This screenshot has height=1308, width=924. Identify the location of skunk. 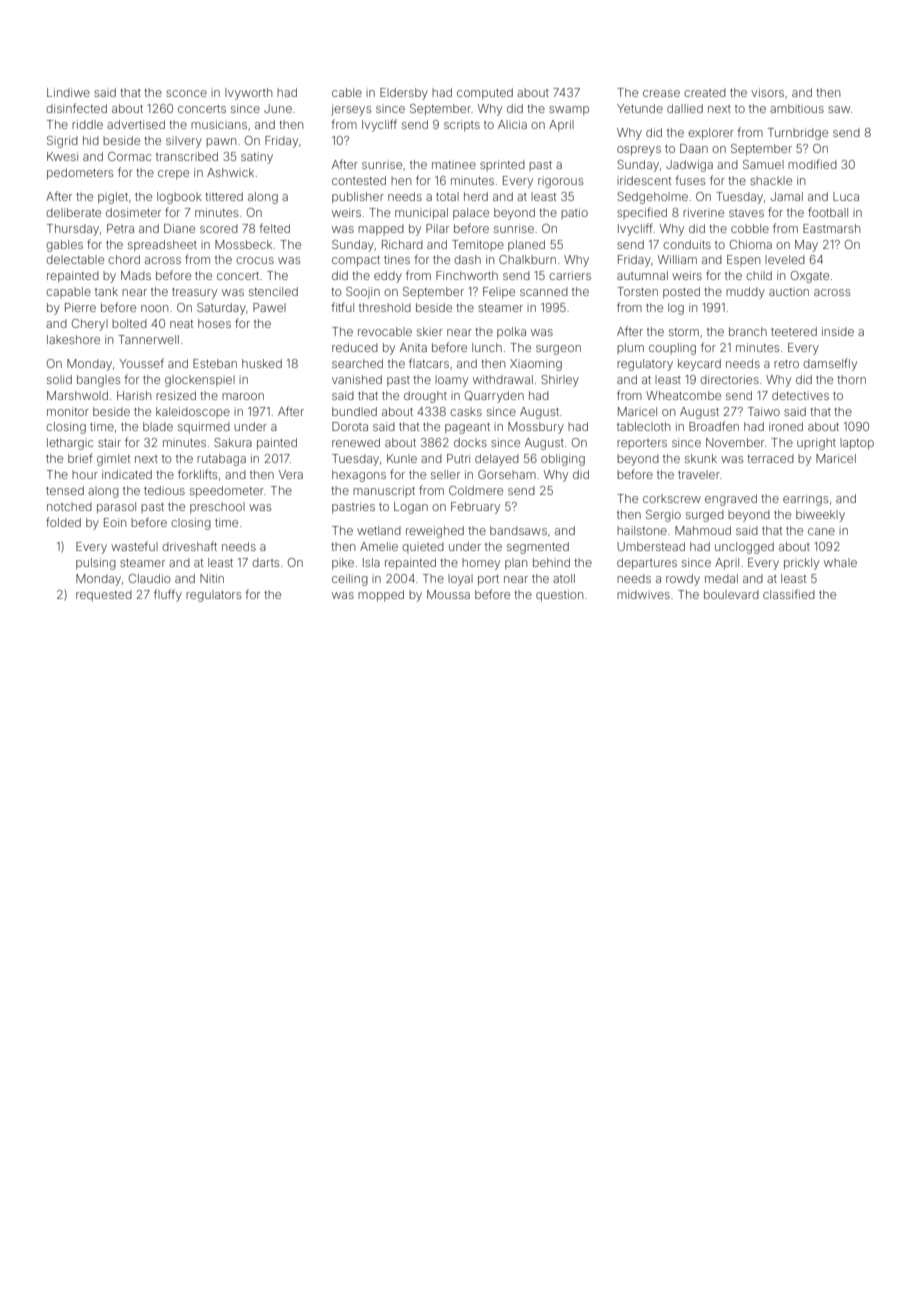
(701, 458).
